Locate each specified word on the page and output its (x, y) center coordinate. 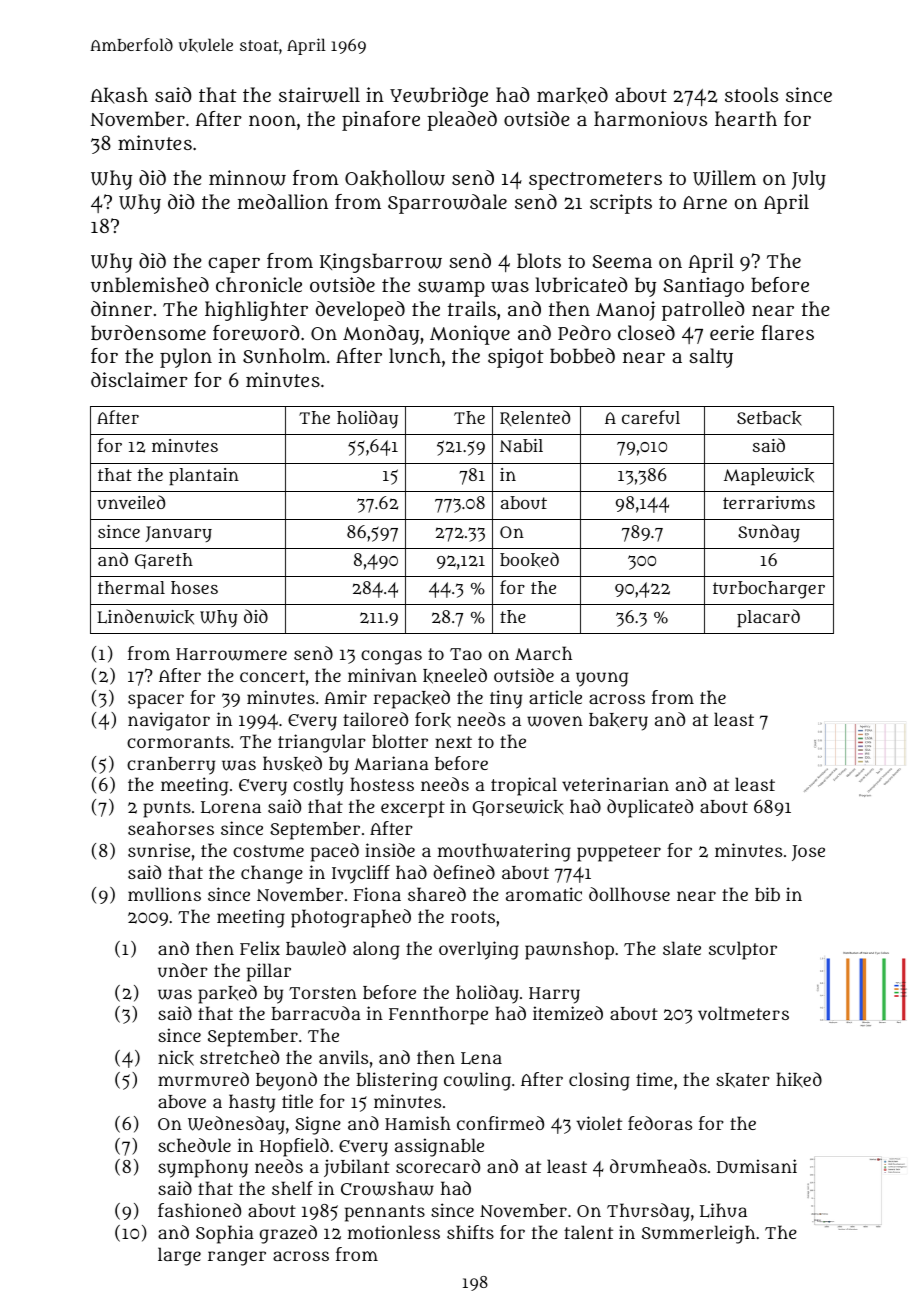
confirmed (500, 1123)
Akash (119, 95)
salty (711, 358)
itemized (568, 1013)
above (182, 1101)
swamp (451, 289)
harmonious (650, 119)
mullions (164, 894)
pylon (186, 358)
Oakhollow (395, 178)
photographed (351, 918)
